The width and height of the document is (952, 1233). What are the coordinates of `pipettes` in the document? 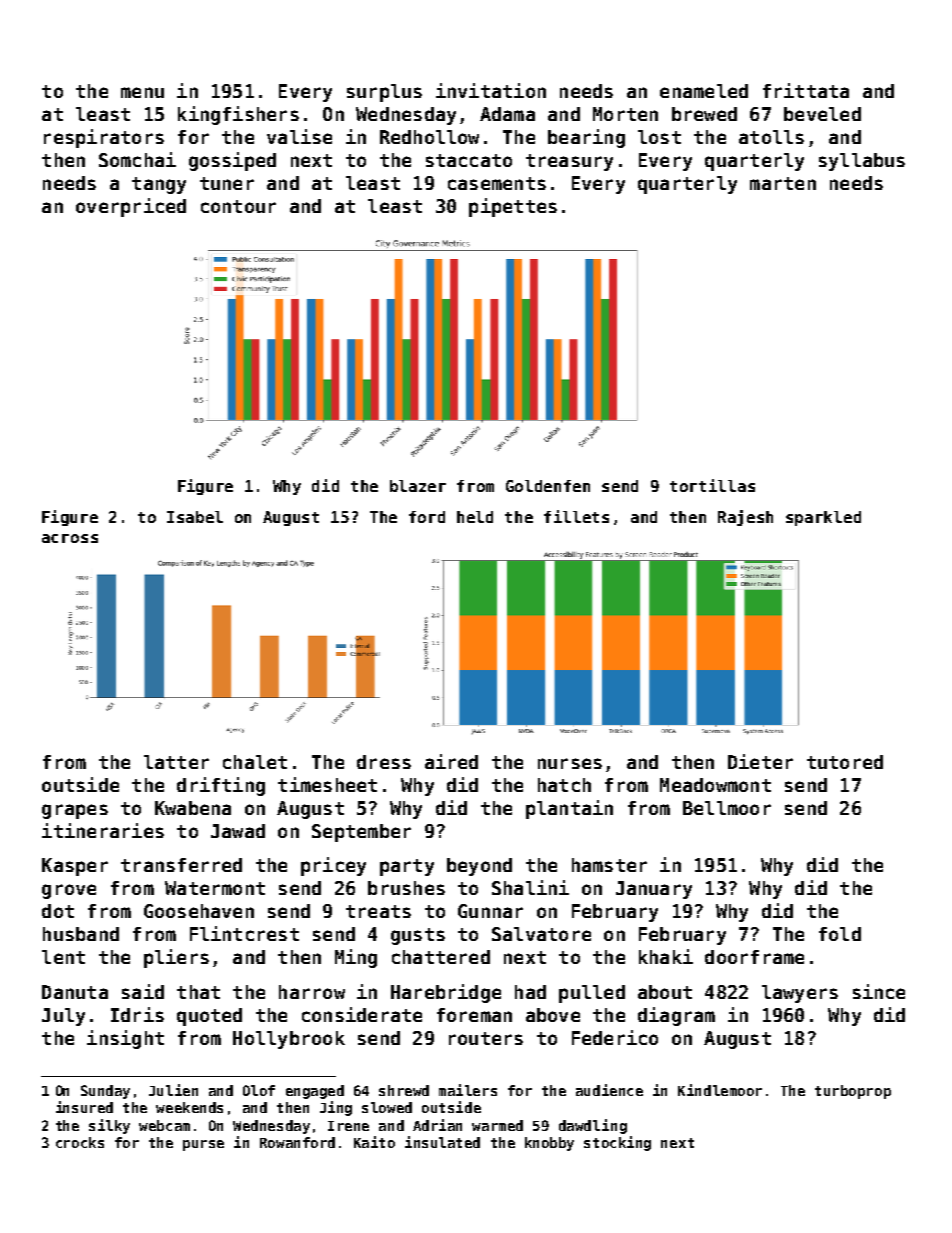 It's located at (513, 207).
